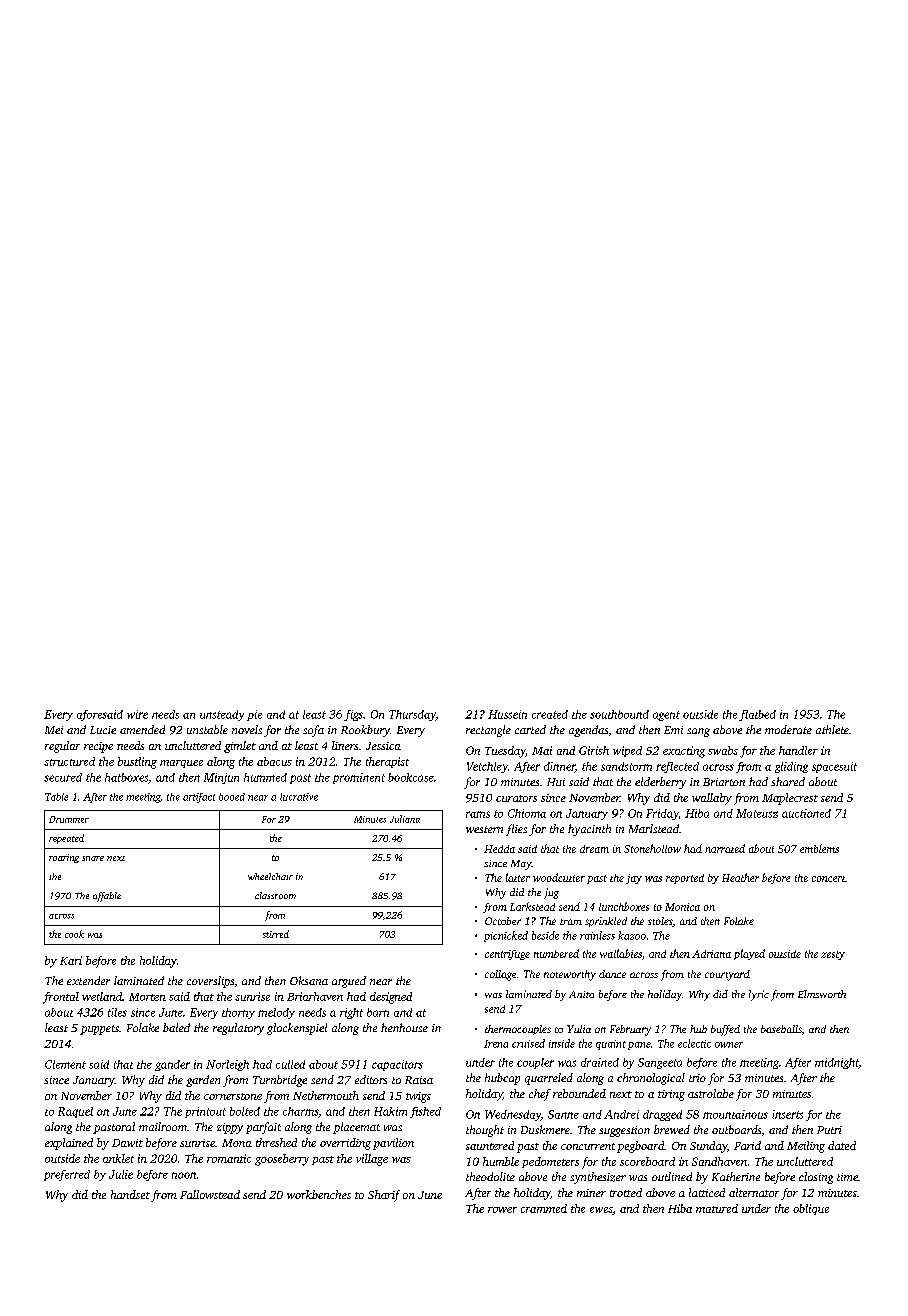  What do you see at coordinates (507, 955) in the screenshot?
I see `centrifuge` at bounding box center [507, 955].
